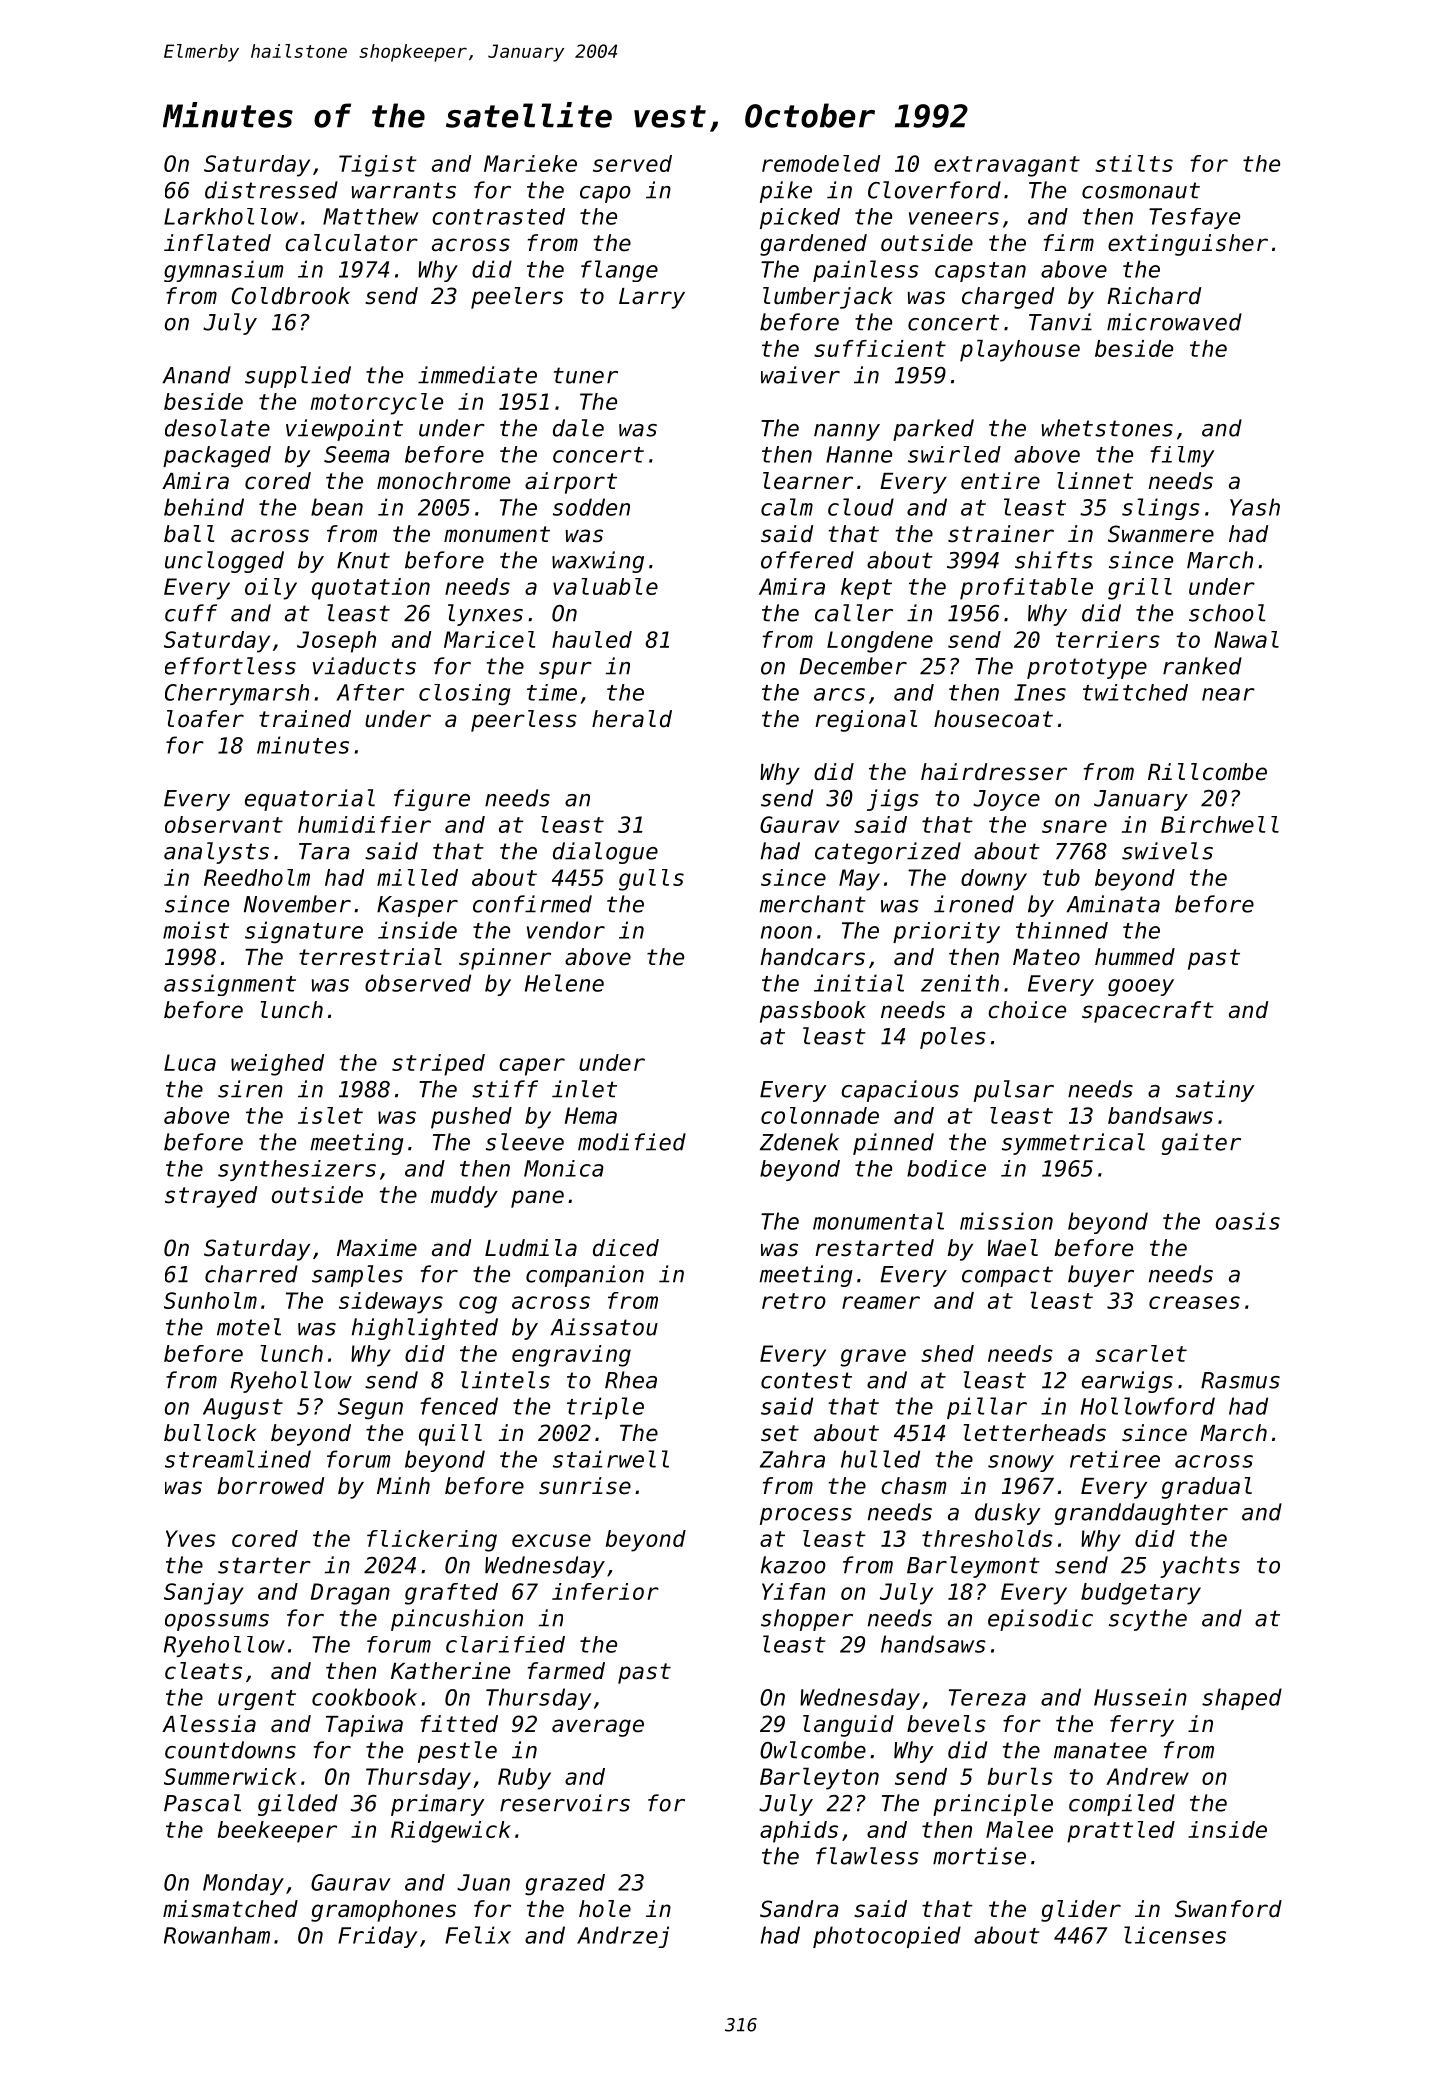  I want to click on Tigist, so click(378, 166).
